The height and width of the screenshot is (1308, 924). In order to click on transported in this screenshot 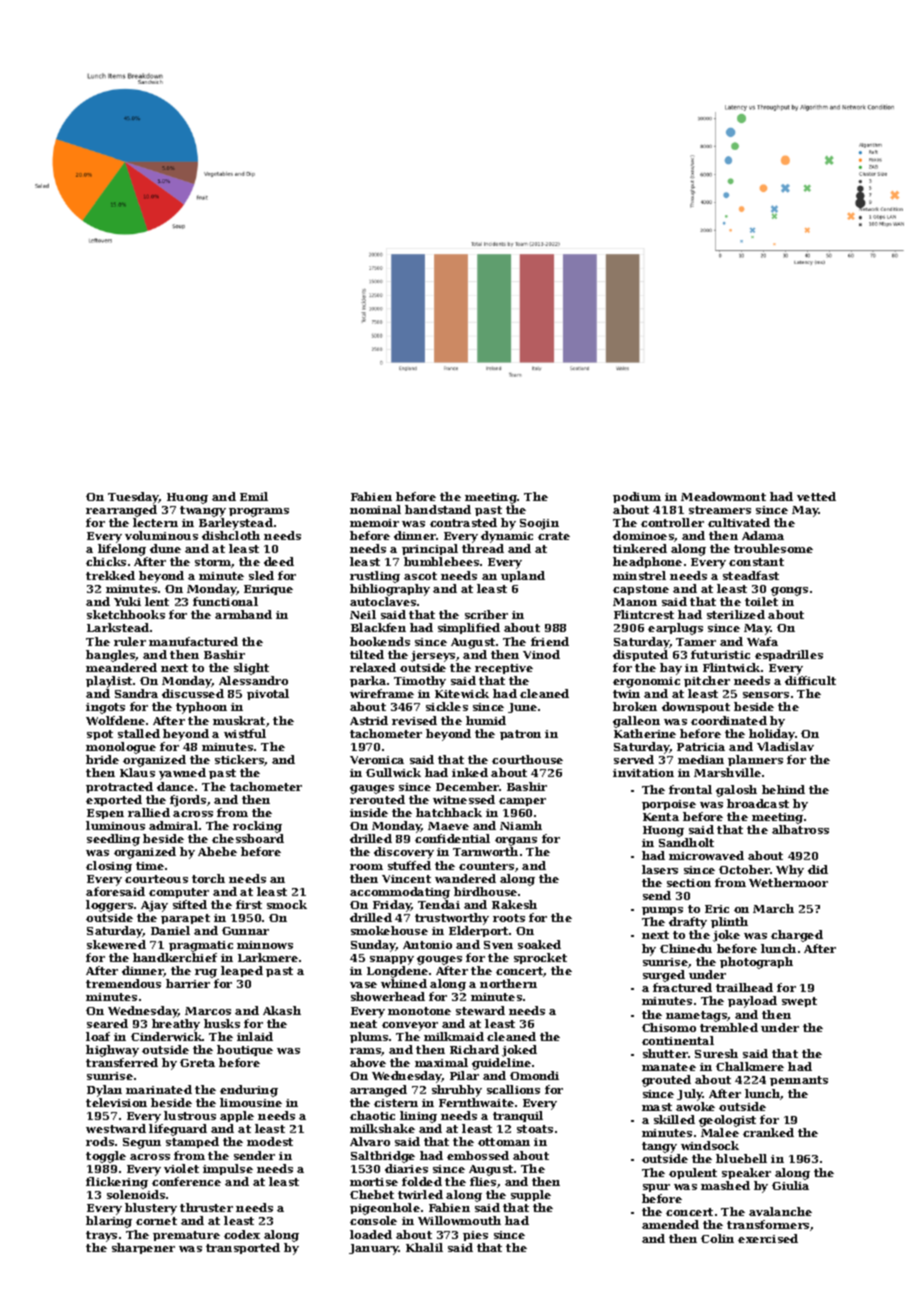, I will do `click(243, 1248)`.
